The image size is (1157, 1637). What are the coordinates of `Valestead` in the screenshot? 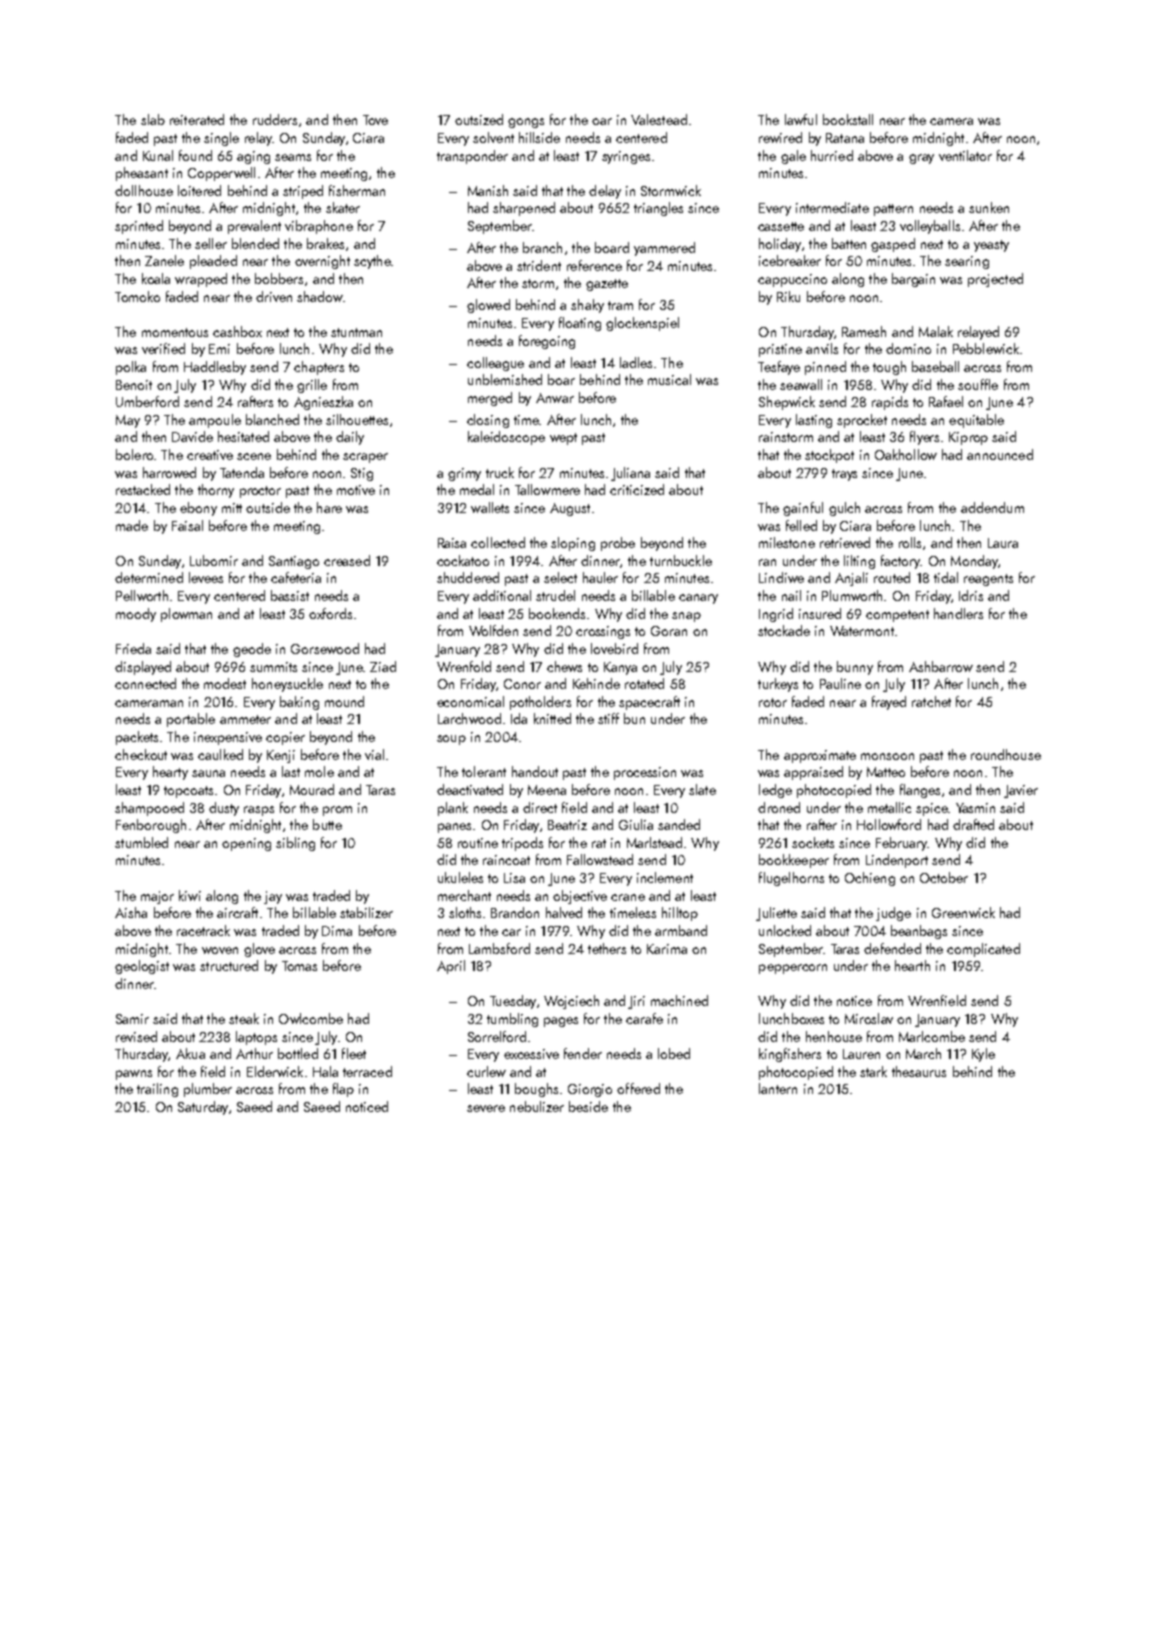 It's located at (659, 119).
